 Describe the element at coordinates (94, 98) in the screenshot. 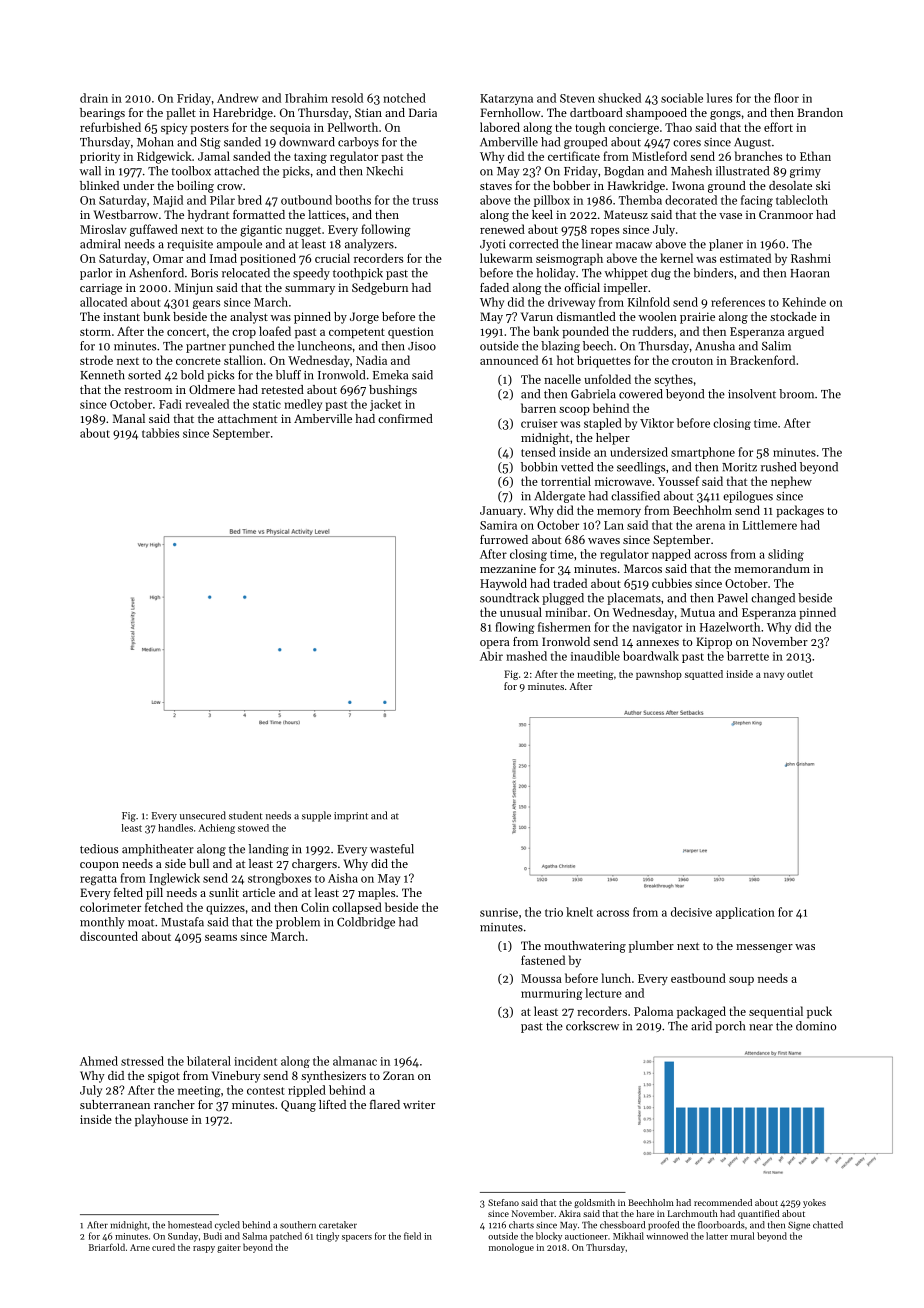

I see `drain` at that location.
